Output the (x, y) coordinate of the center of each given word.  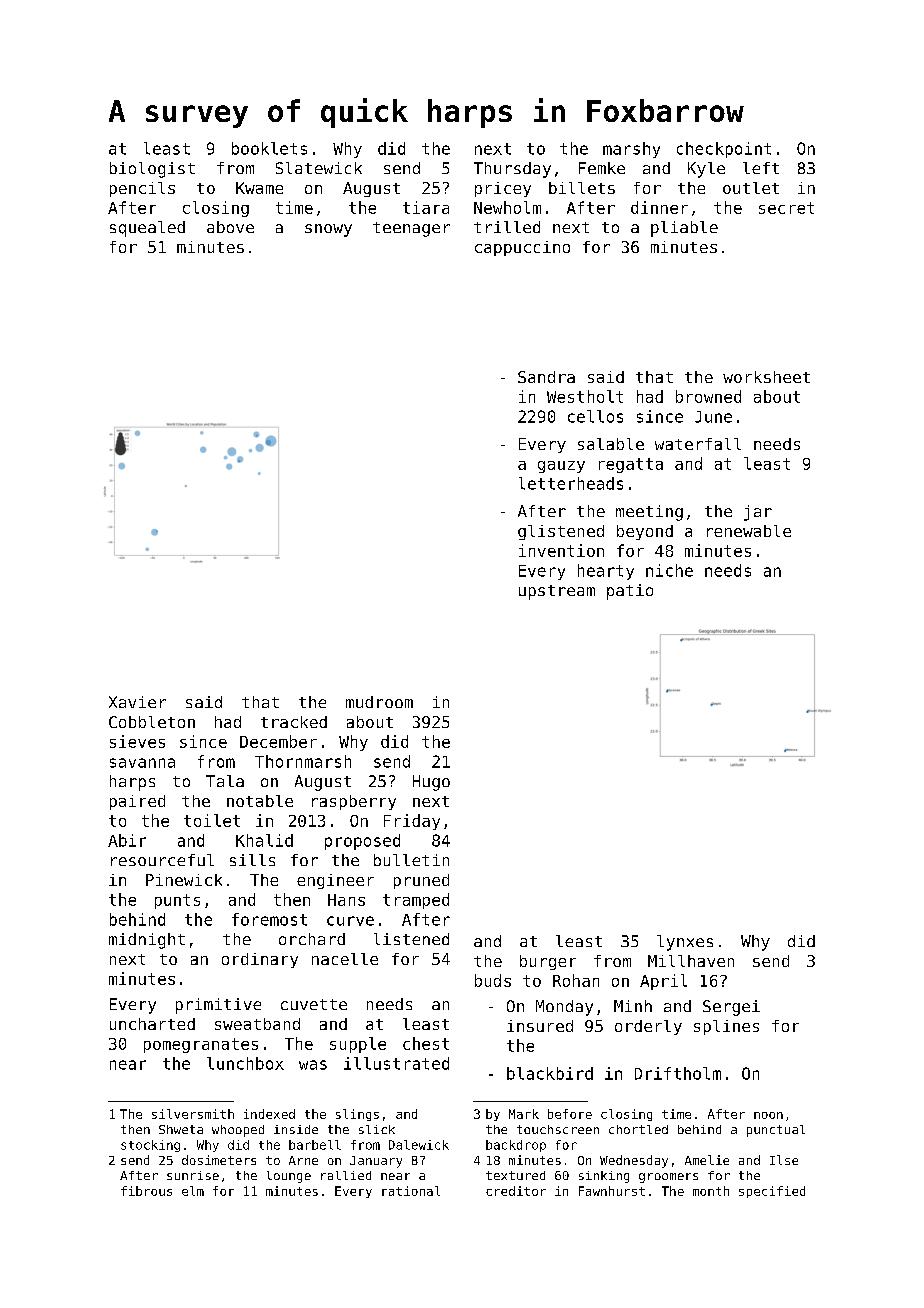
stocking (150, 1146)
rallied (346, 1175)
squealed (147, 229)
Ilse (784, 1160)
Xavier (137, 702)
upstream (557, 592)
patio (630, 592)
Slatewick (319, 168)
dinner (659, 207)
